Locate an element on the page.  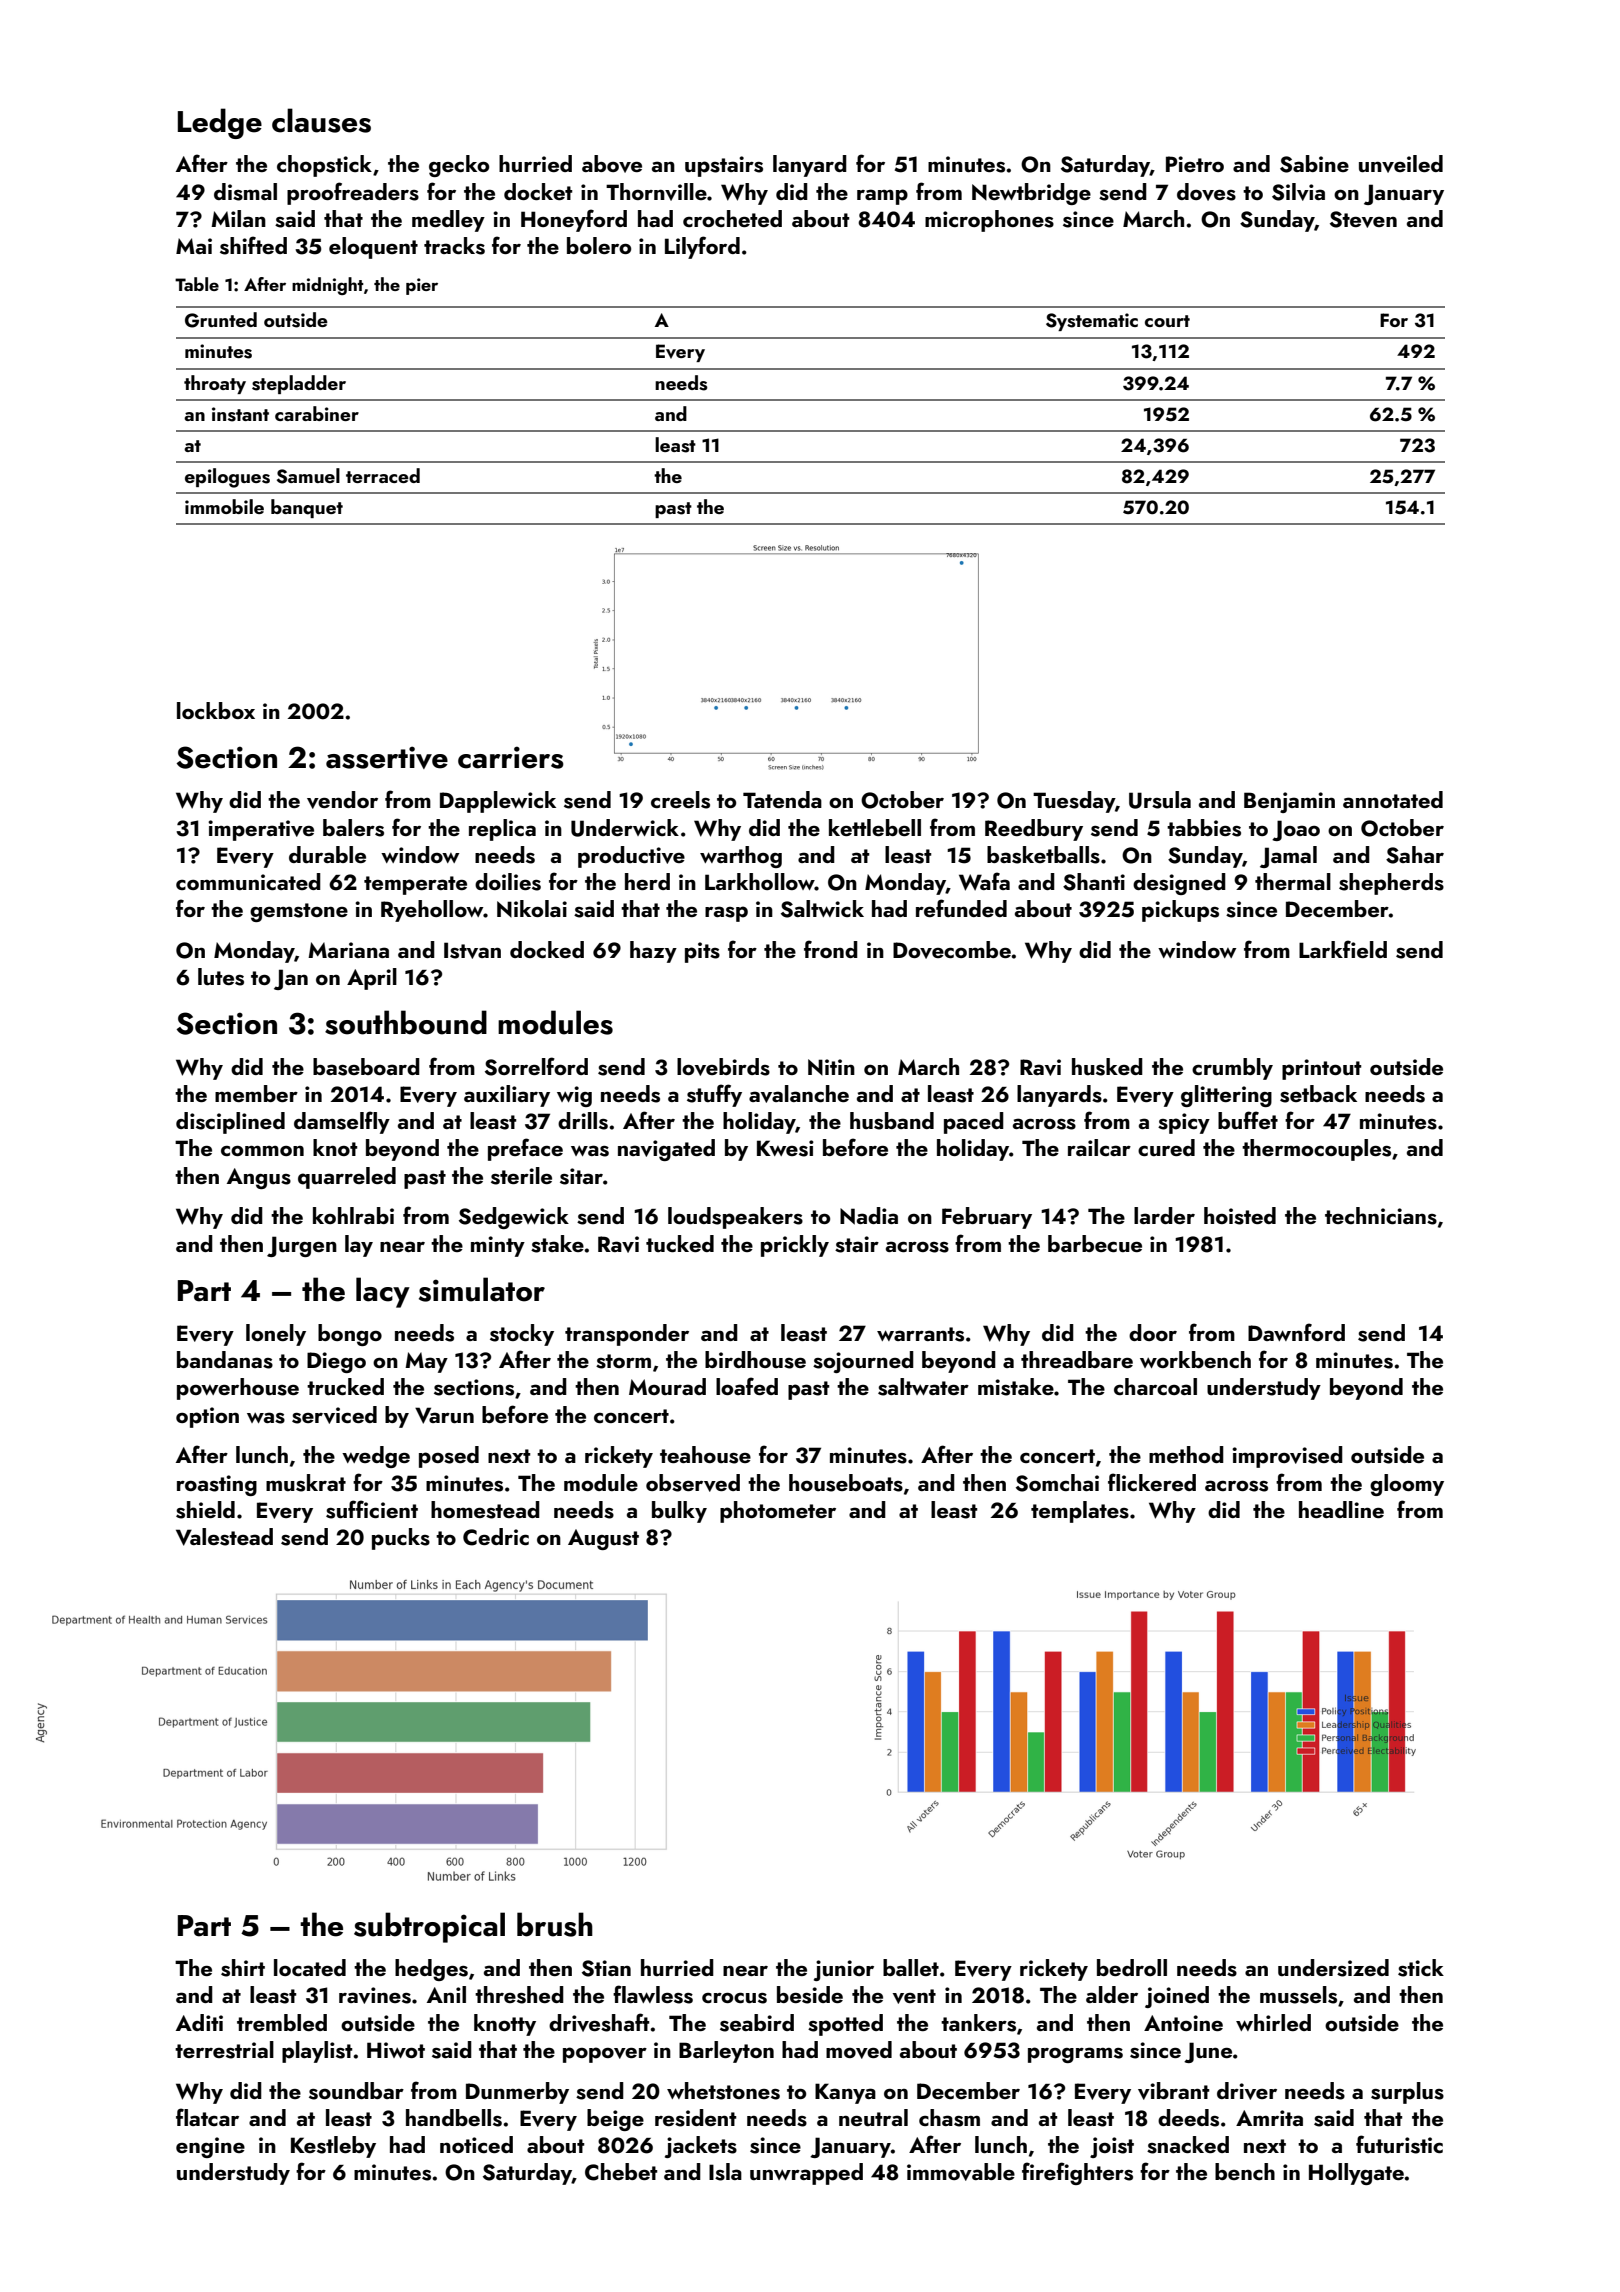
Dawnford is located at coordinates (1296, 1332).
